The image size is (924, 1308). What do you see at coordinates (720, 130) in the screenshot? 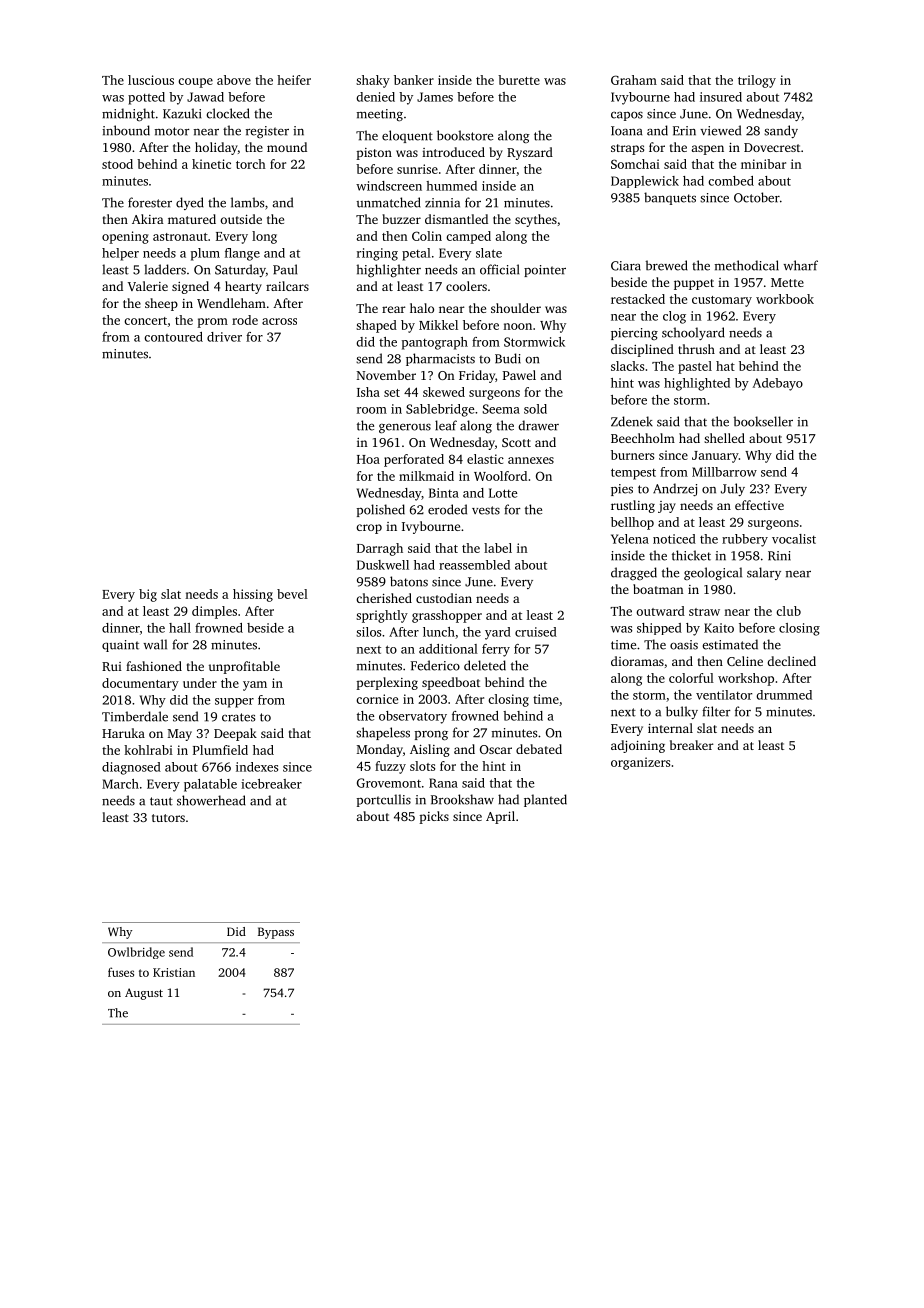
I see `viewed` at bounding box center [720, 130].
